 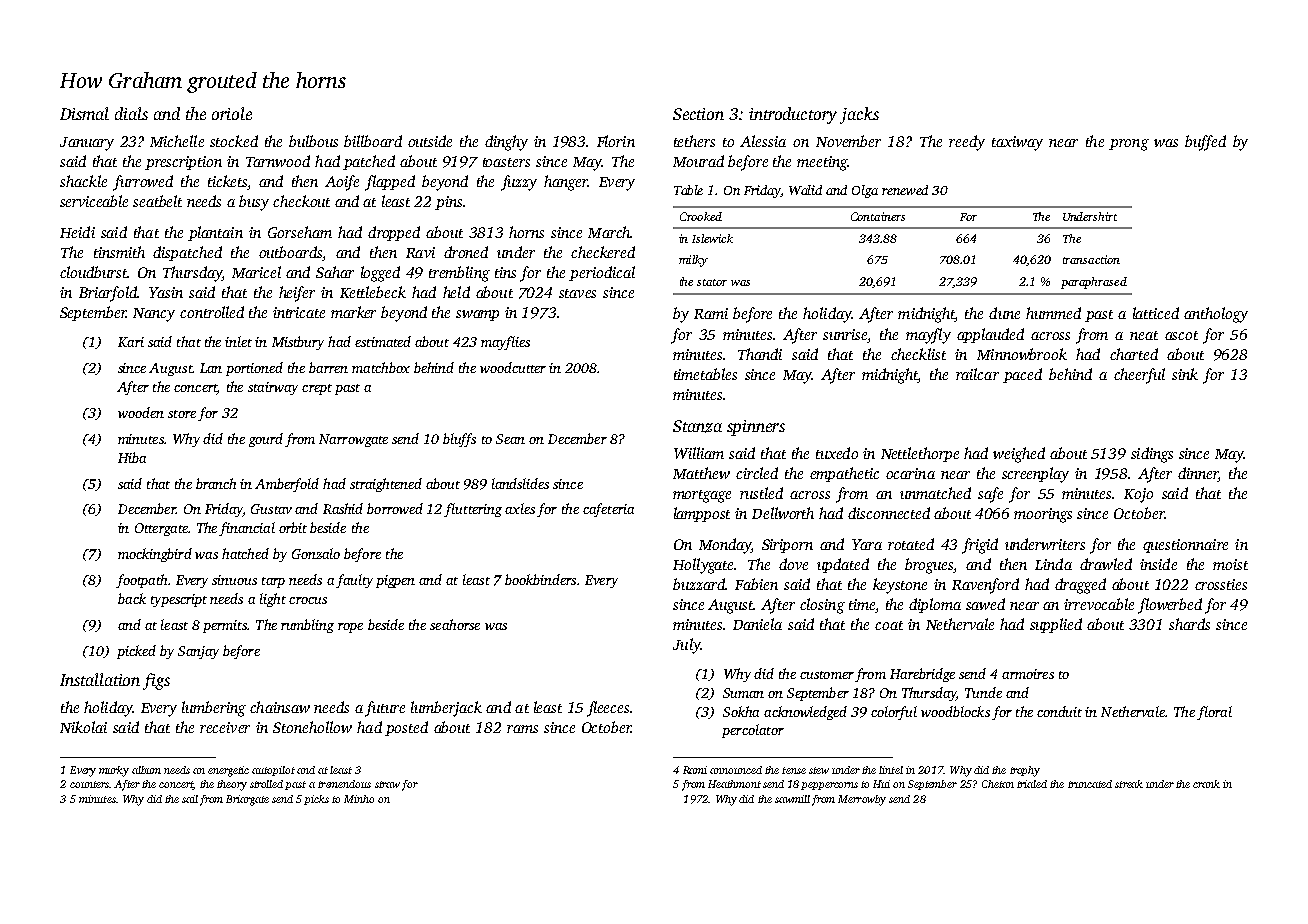 What do you see at coordinates (350, 628) in the screenshot?
I see `rope` at bounding box center [350, 628].
